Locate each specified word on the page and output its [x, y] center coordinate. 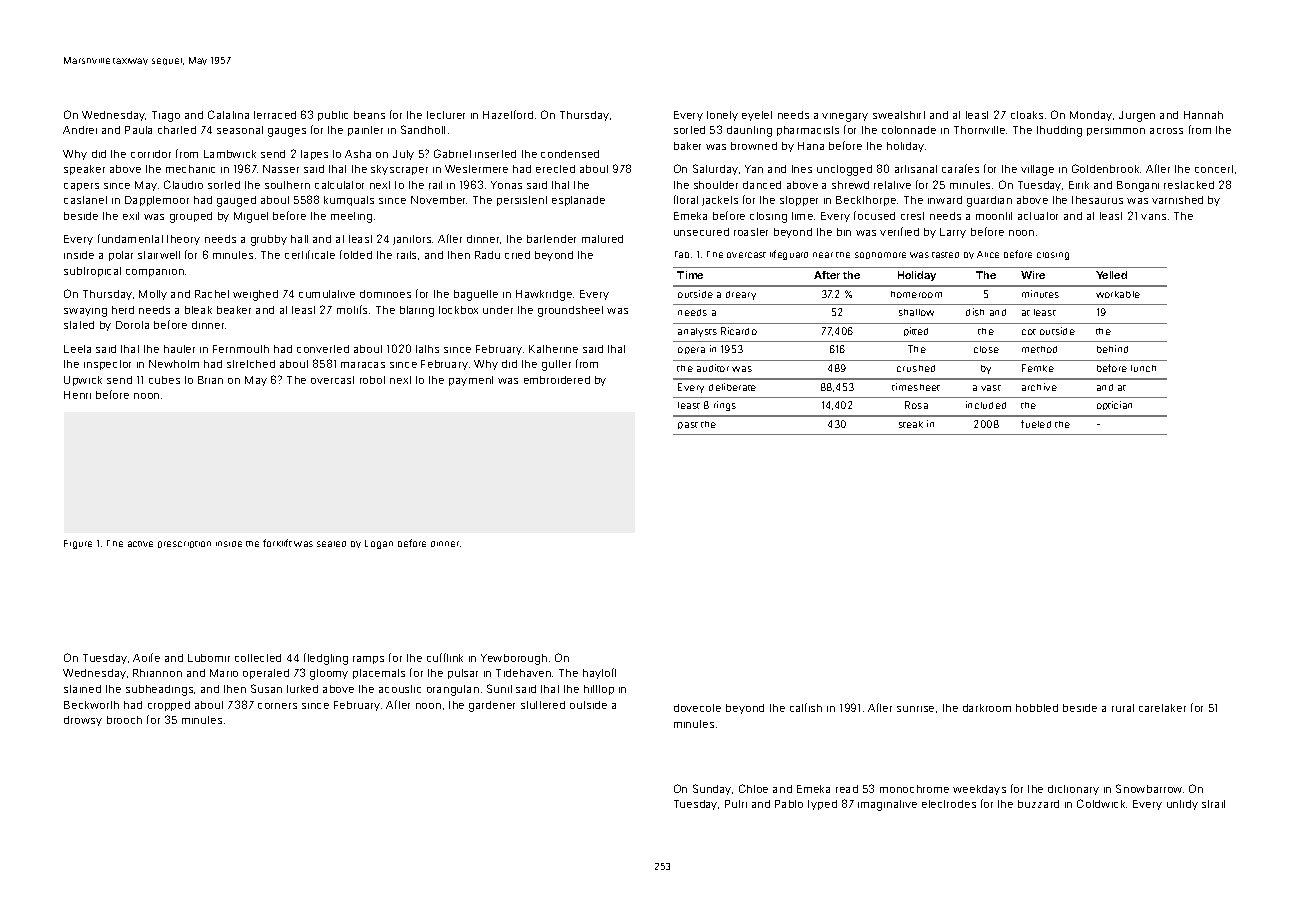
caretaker [1162, 708]
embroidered [557, 380]
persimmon [1116, 132]
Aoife [146, 657]
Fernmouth [241, 349]
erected [555, 169]
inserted [495, 154]
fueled [1036, 424]
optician [1114, 405]
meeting [351, 217]
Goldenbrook [1105, 168]
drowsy [83, 721]
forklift [277, 543]
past [688, 425]
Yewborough [514, 659]
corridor [151, 154]
